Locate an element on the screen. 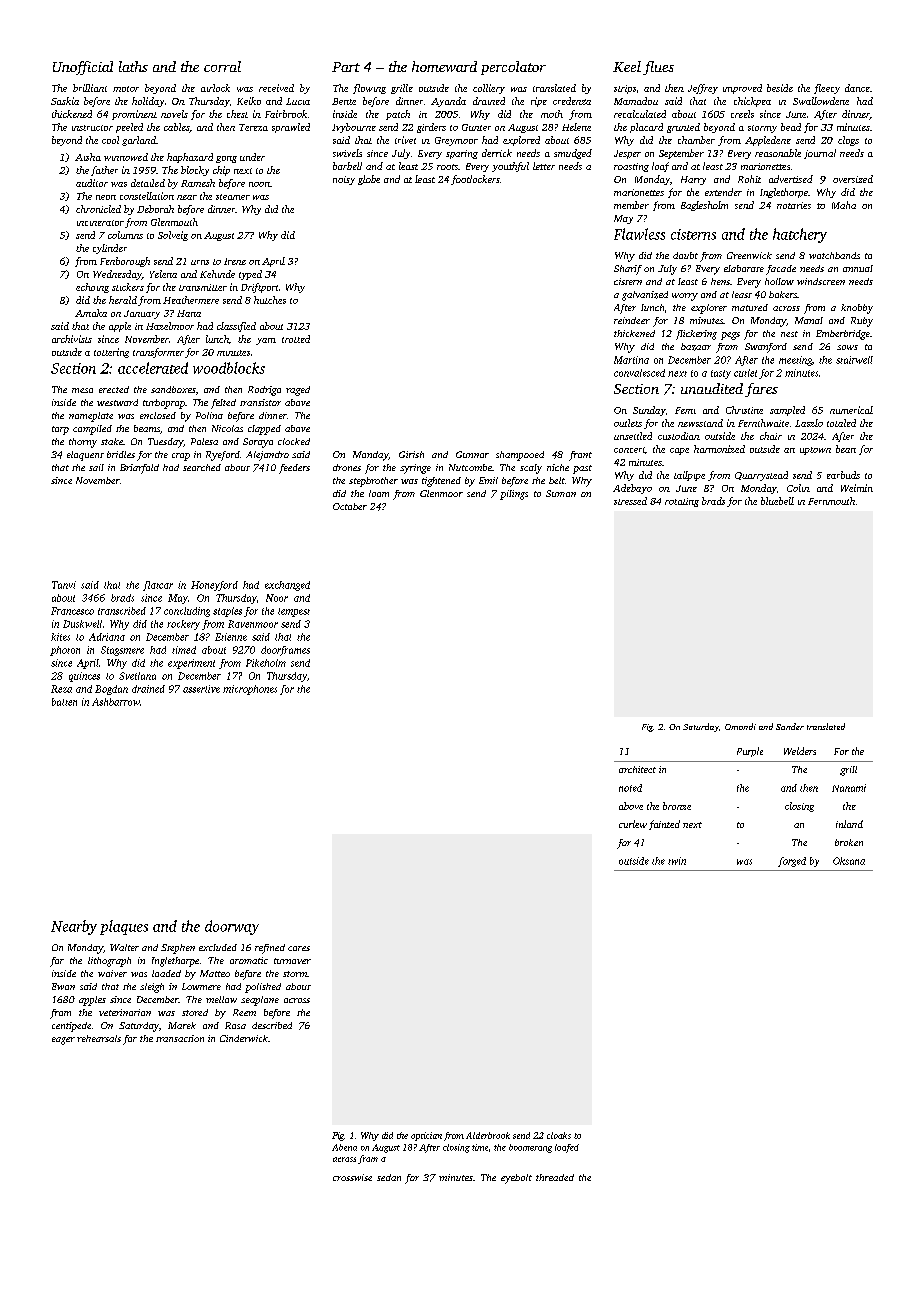  reindeer is located at coordinates (632, 320).
